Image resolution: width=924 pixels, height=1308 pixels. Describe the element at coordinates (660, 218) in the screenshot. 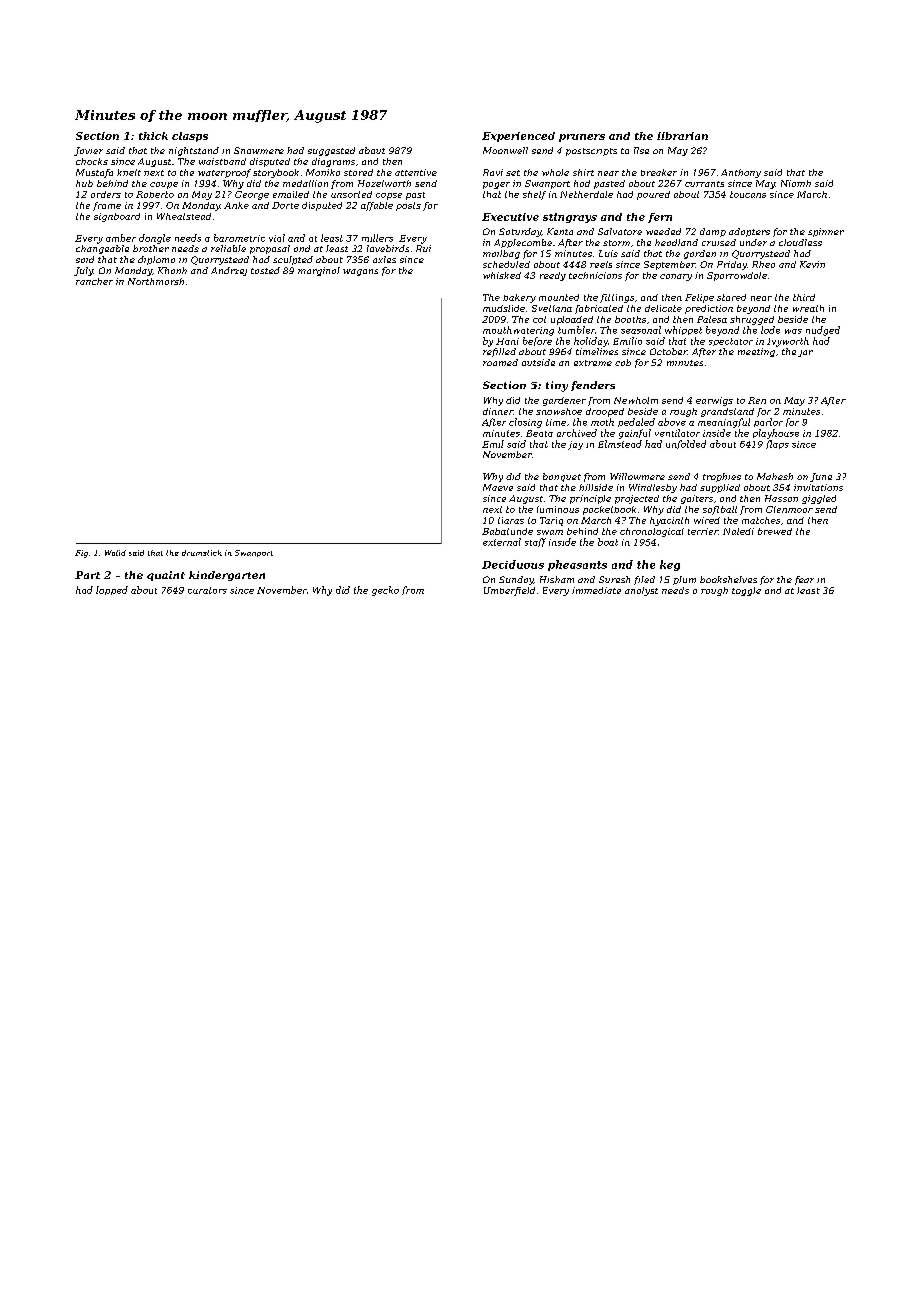

I see `fern` at that location.
